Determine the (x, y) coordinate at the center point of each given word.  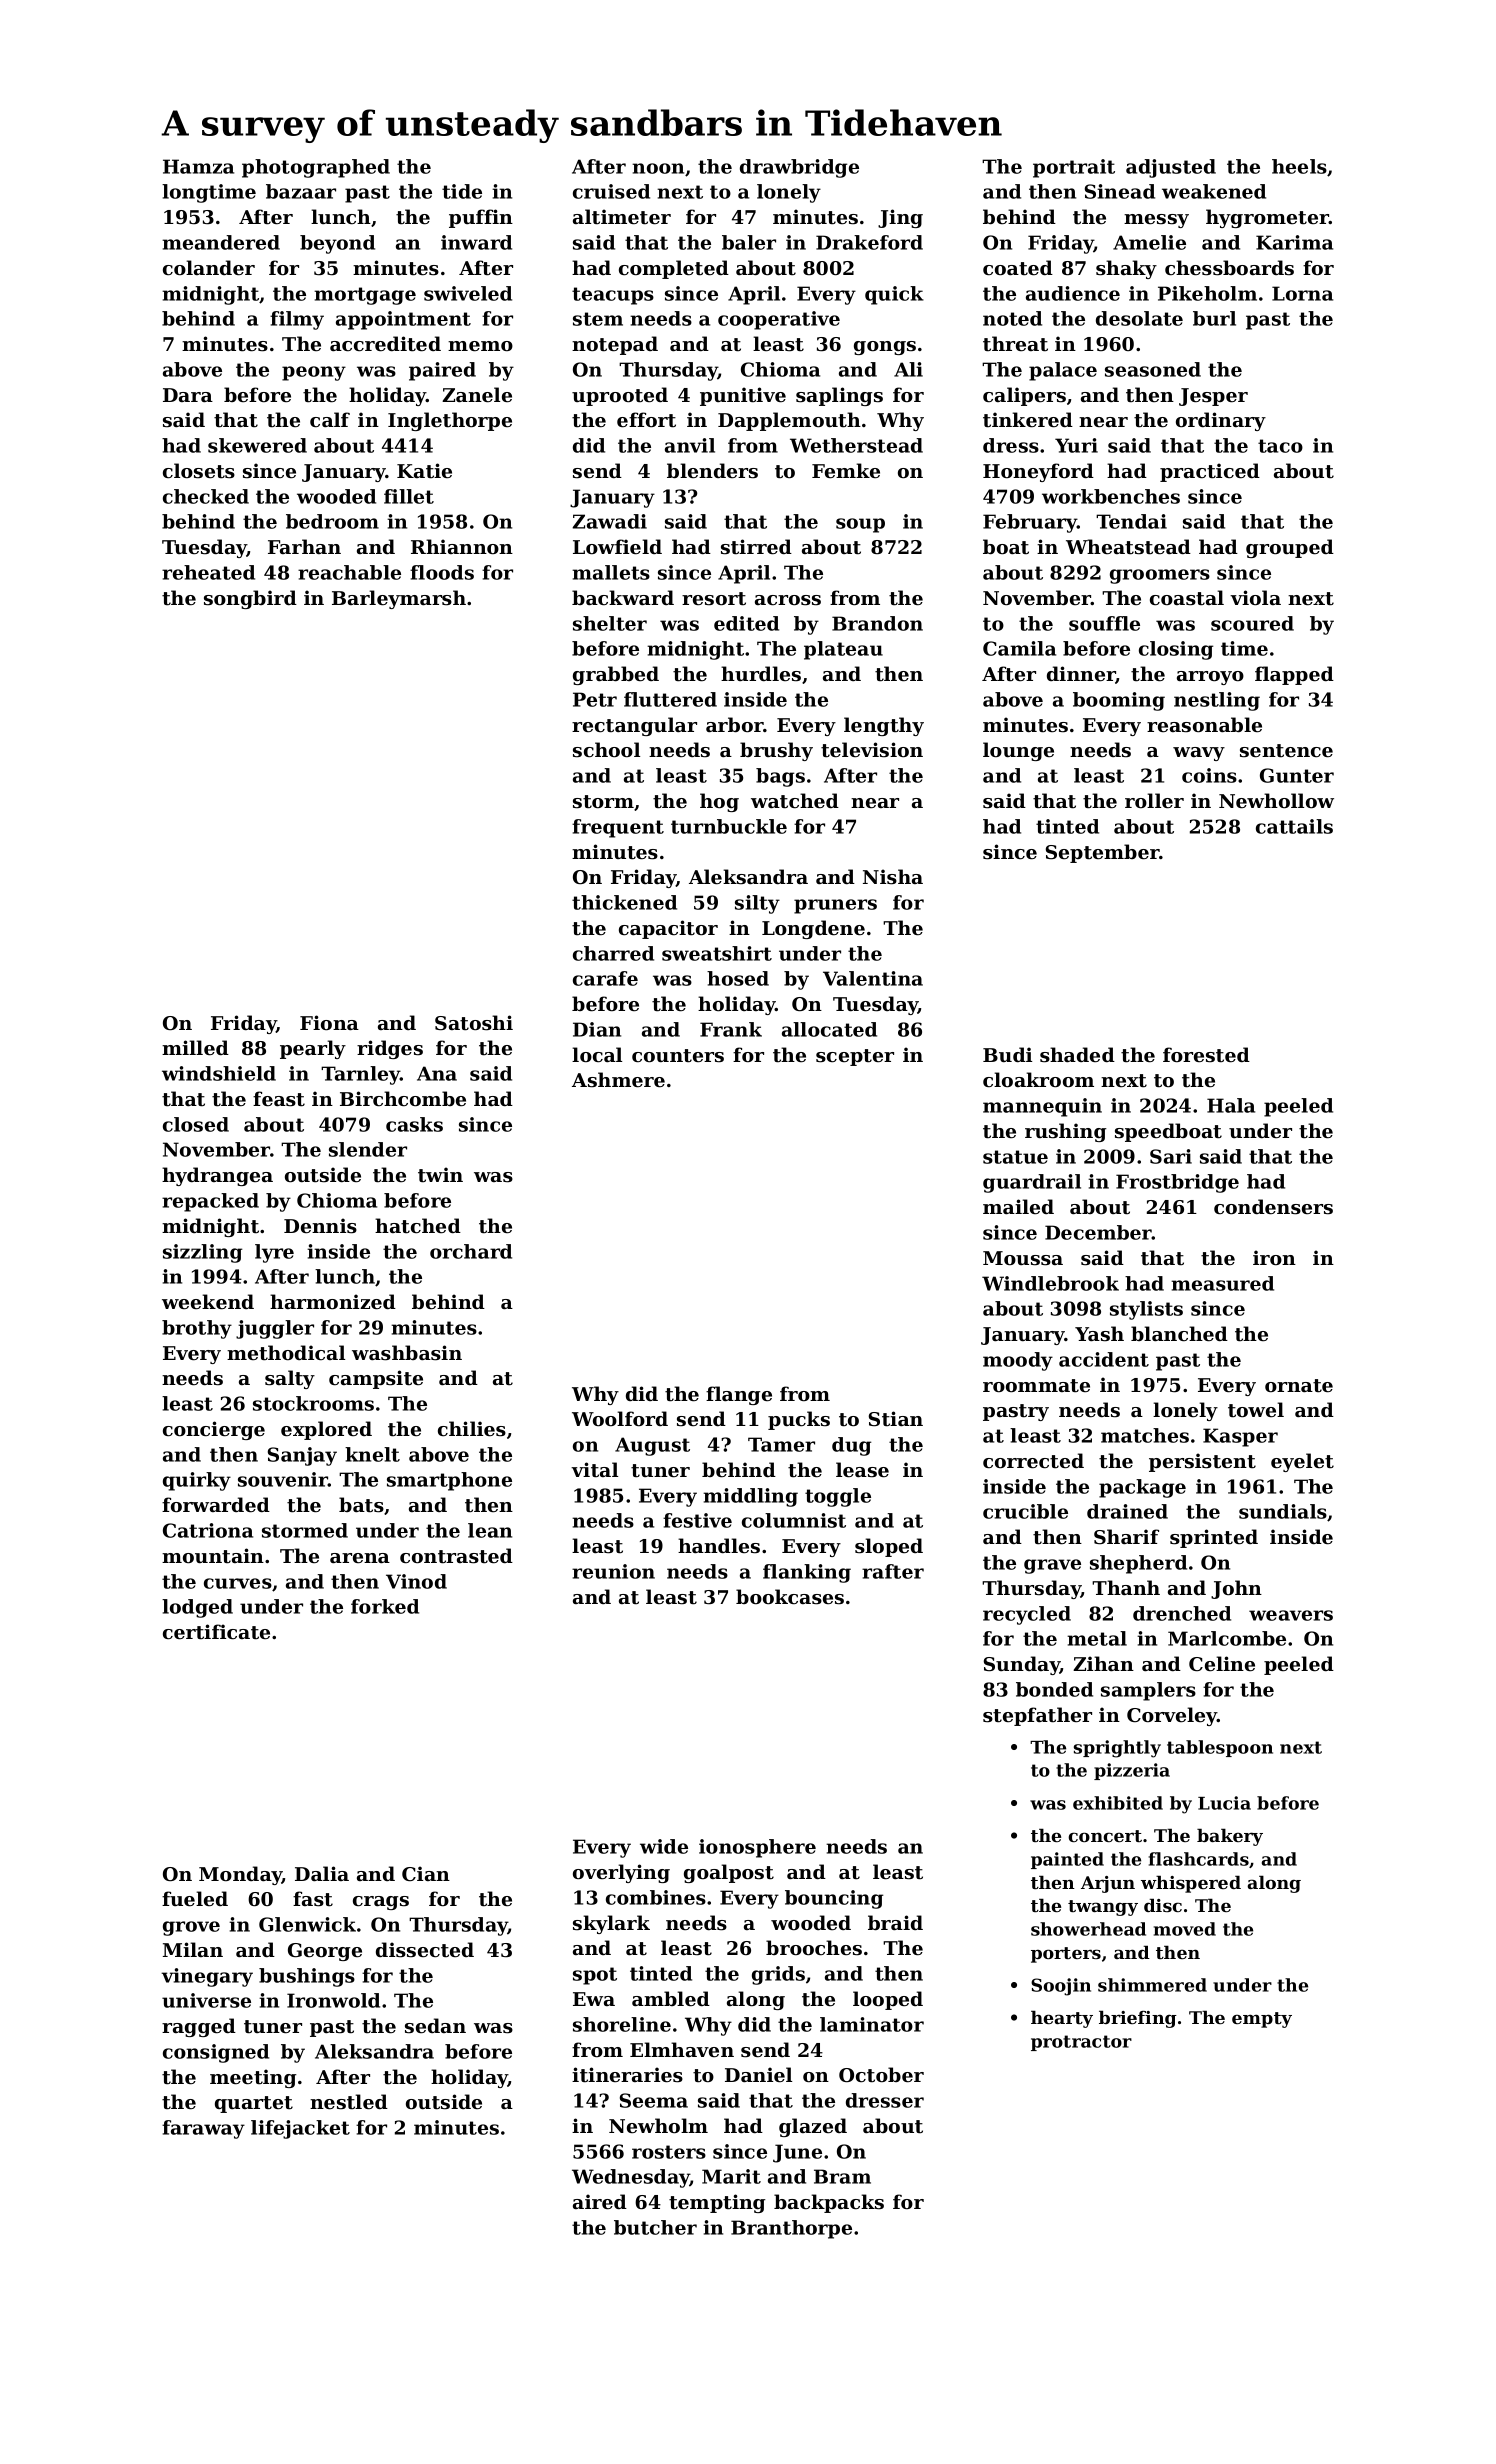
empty (1262, 2020)
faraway (203, 2129)
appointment (403, 320)
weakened (1214, 191)
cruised (611, 191)
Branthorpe (791, 2229)
